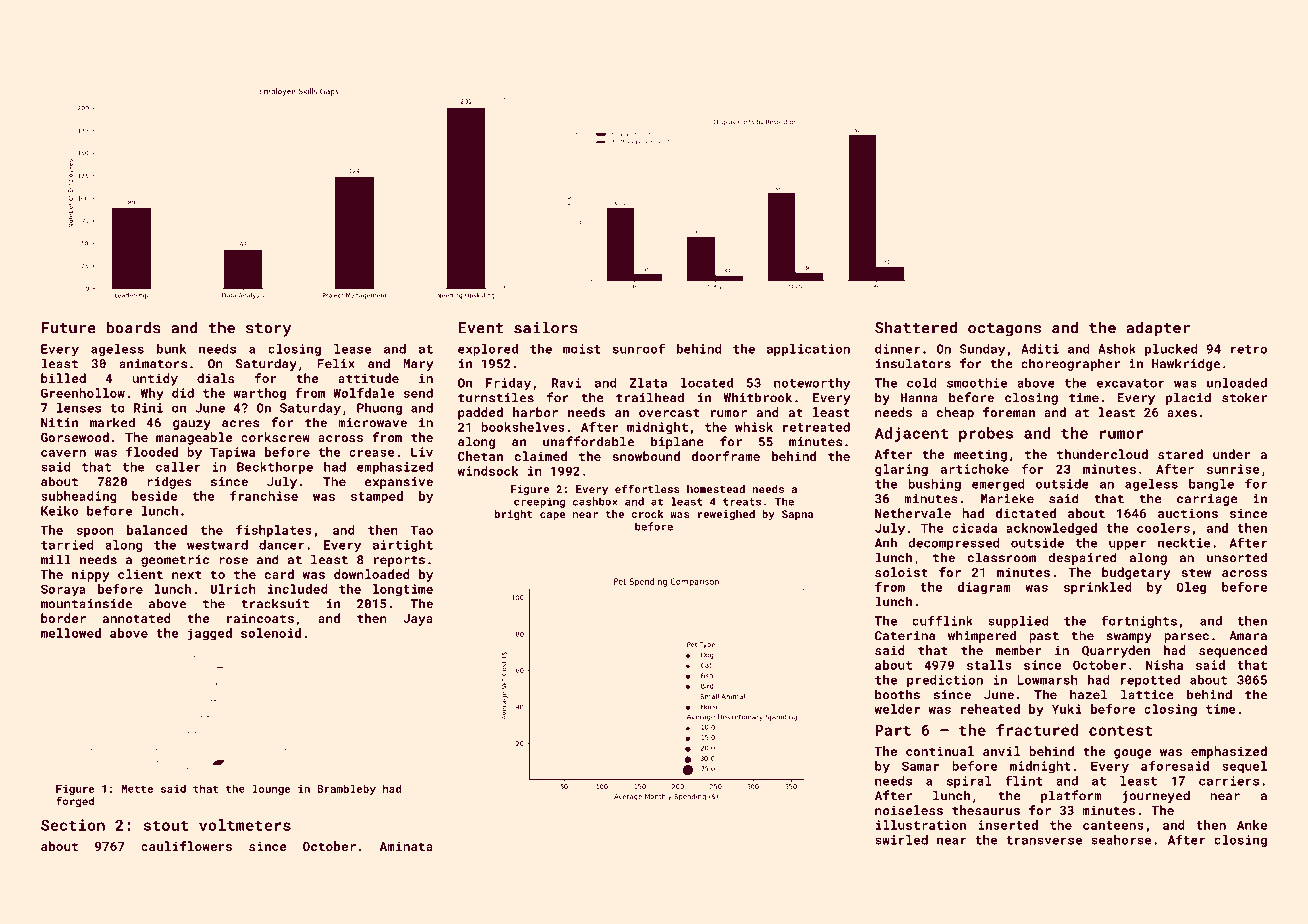 The height and width of the screenshot is (924, 1308). Describe the element at coordinates (346, 789) in the screenshot. I see `Brambleby` at that location.
